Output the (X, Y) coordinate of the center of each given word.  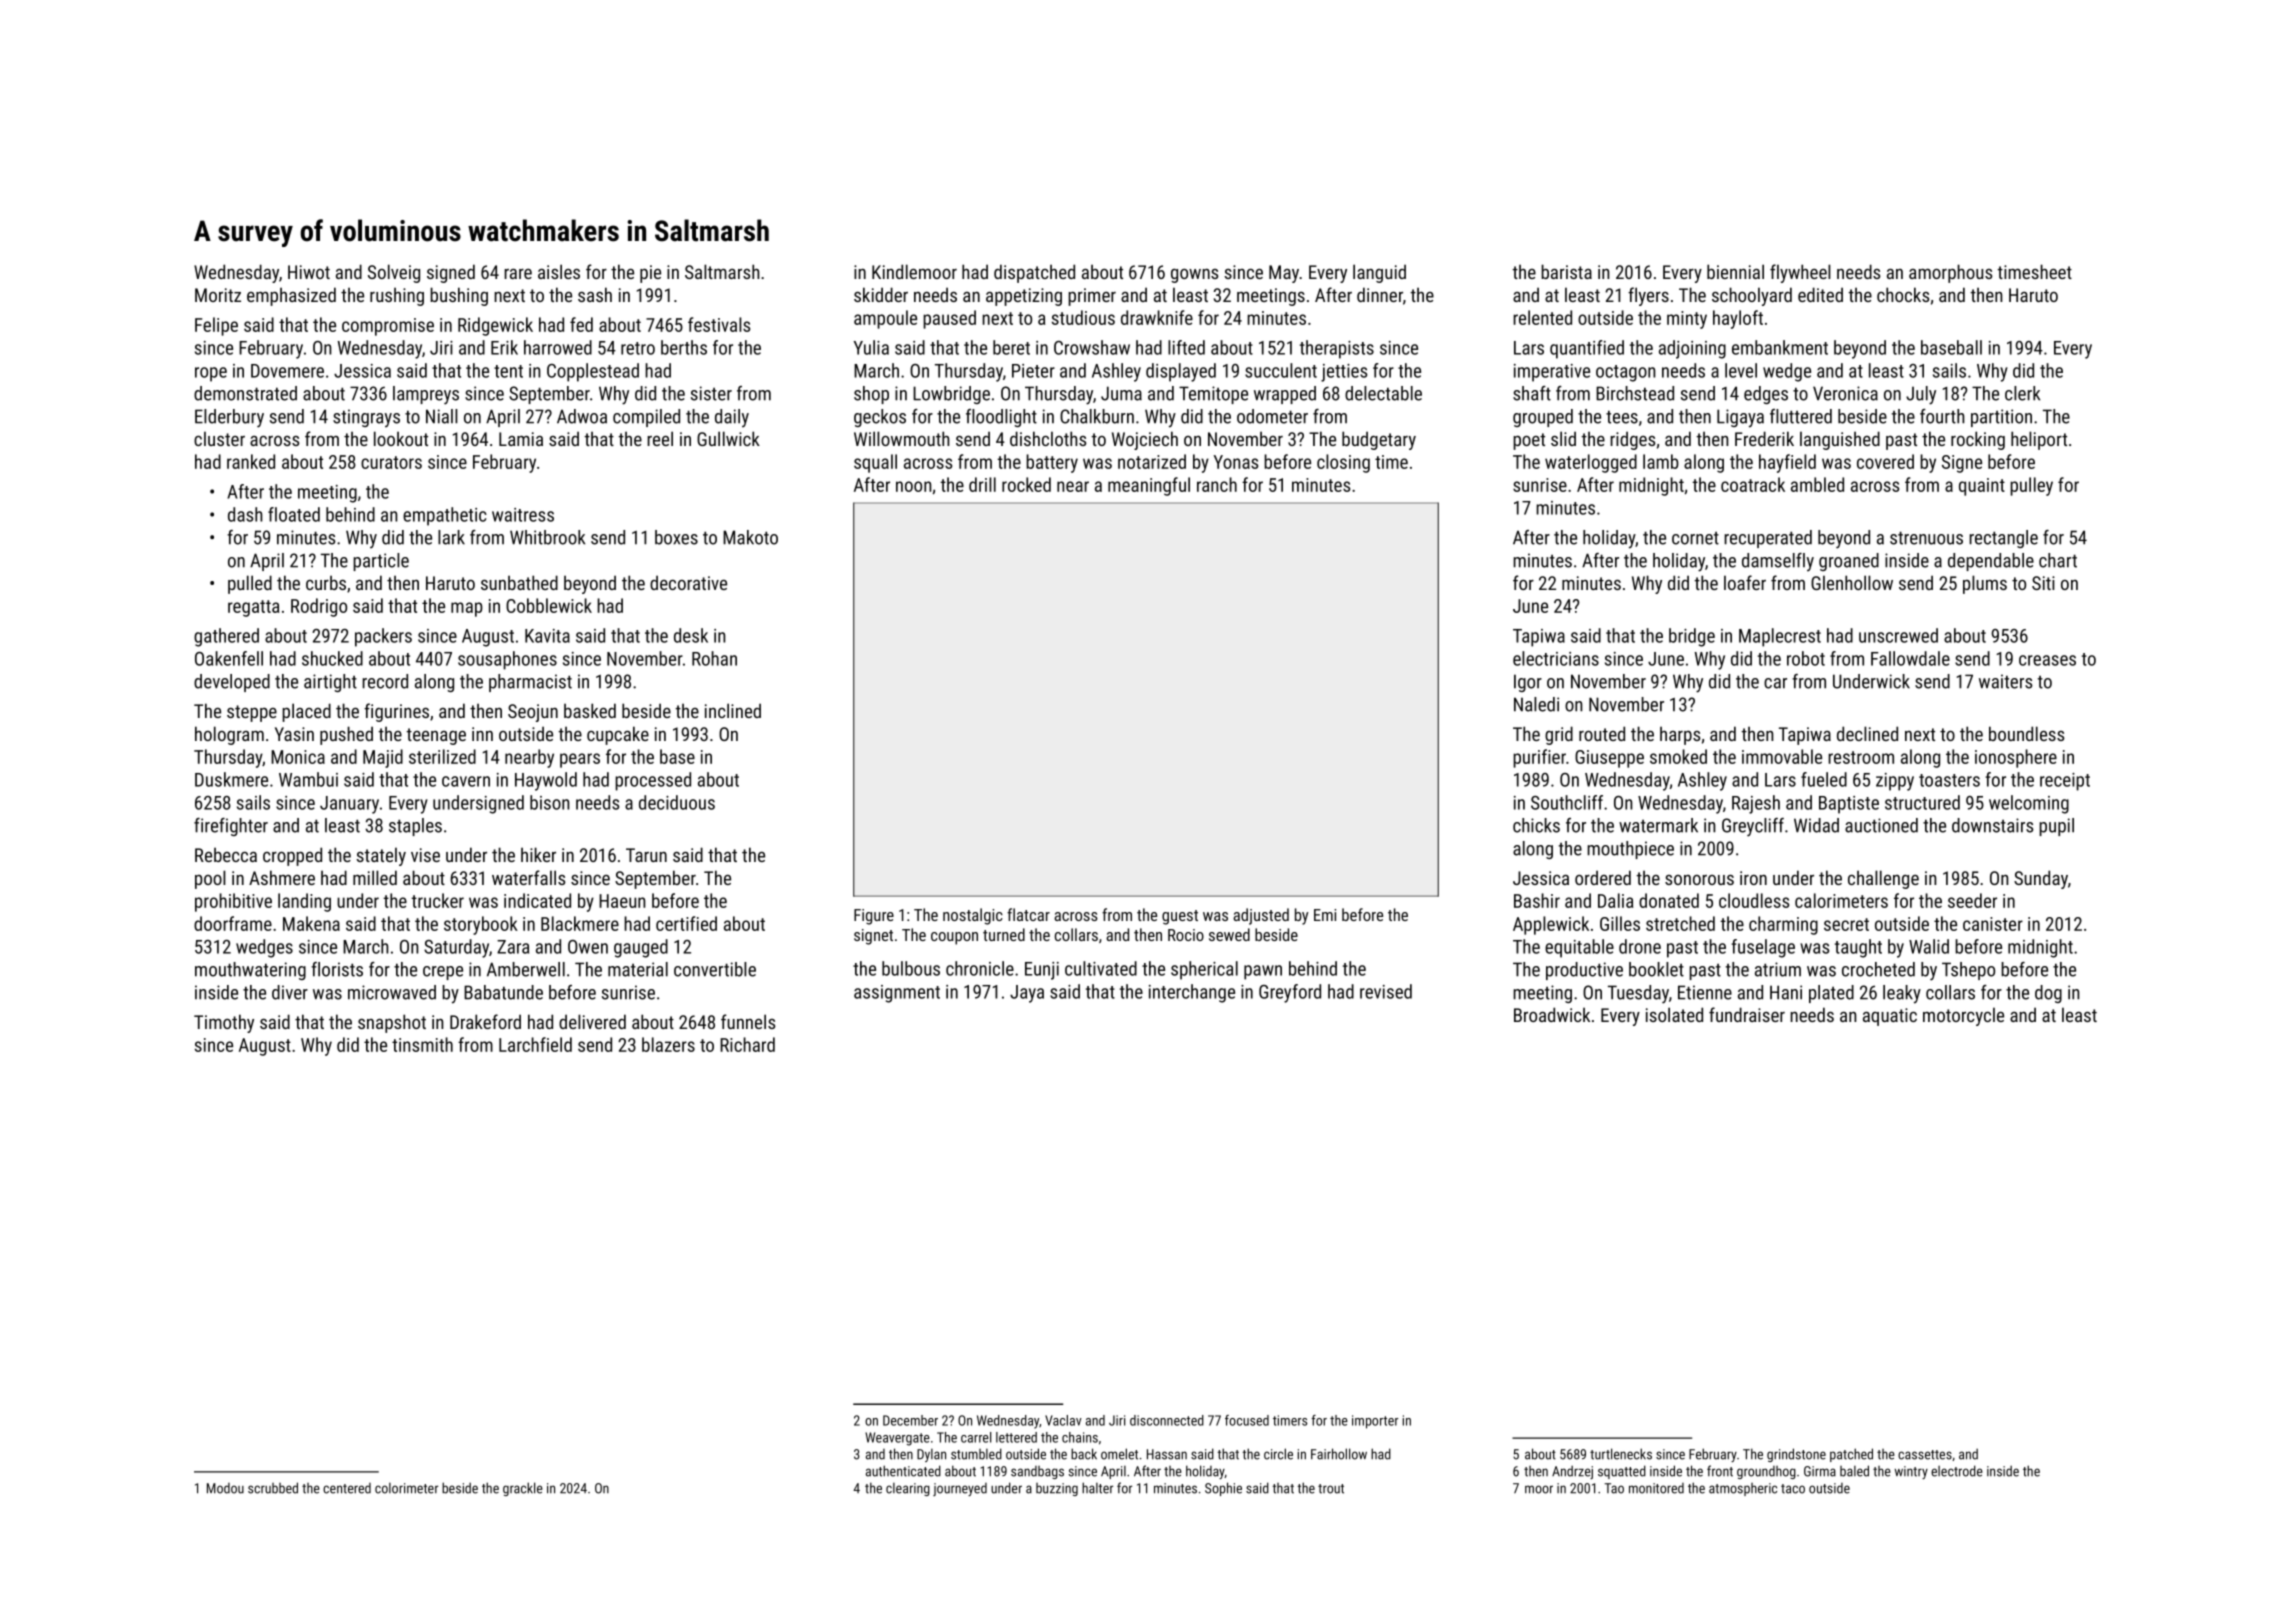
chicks (1536, 825)
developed (232, 683)
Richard (747, 1044)
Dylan (931, 1455)
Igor (1528, 683)
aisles (559, 271)
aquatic (1890, 1017)
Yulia (871, 347)
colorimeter (406, 1488)
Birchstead (1635, 393)
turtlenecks (1621, 1454)
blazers (668, 1044)
